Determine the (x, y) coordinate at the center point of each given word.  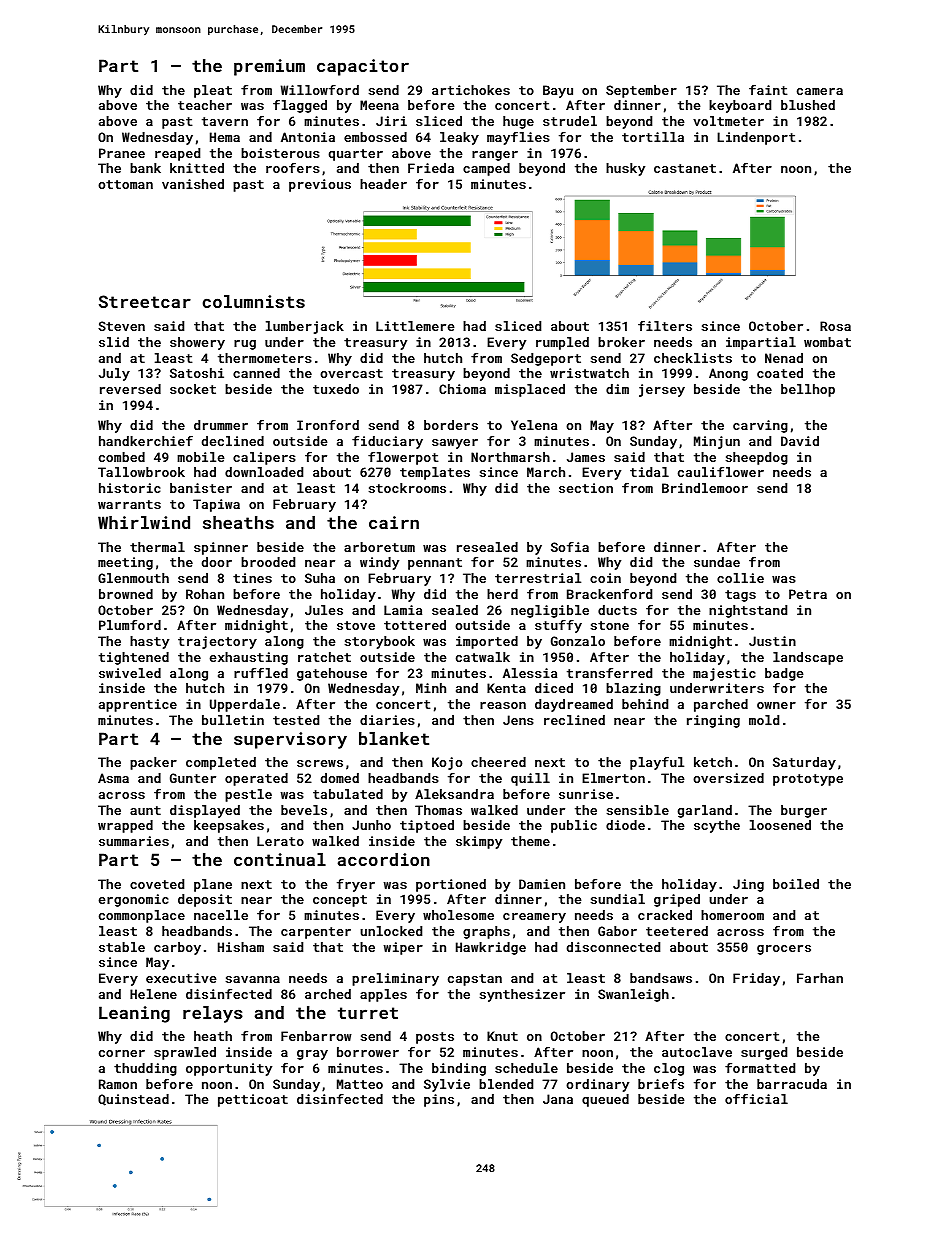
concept (340, 901)
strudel (570, 121)
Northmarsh (510, 457)
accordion (384, 859)
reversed (130, 389)
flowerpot (403, 458)
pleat (213, 91)
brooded (268, 562)
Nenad (784, 358)
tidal (649, 472)
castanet (685, 168)
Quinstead (133, 1100)
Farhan (820, 978)
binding (459, 1069)
